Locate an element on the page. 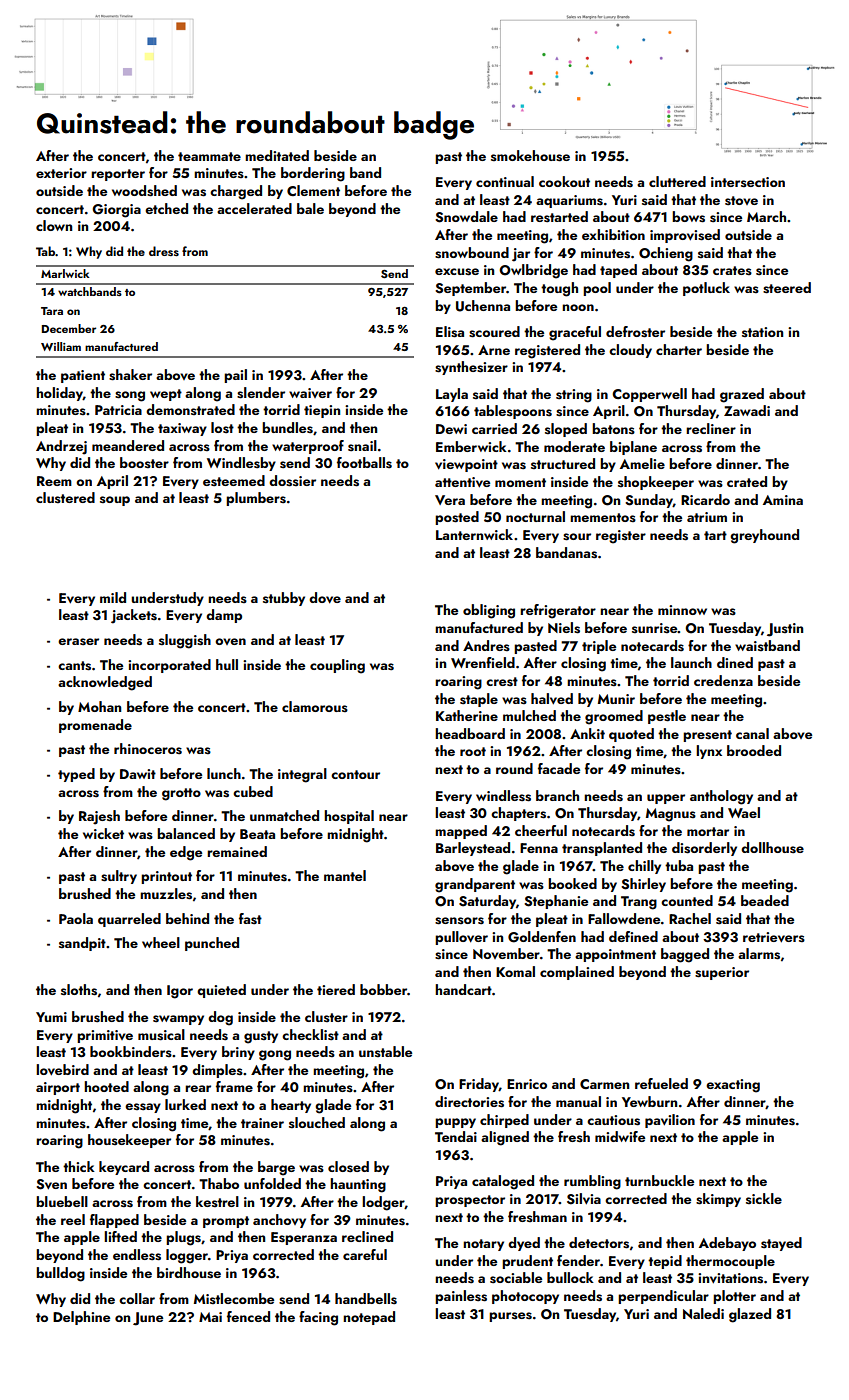 Image resolution: width=849 pixels, height=1400 pixels. clown is located at coordinates (54, 225).
